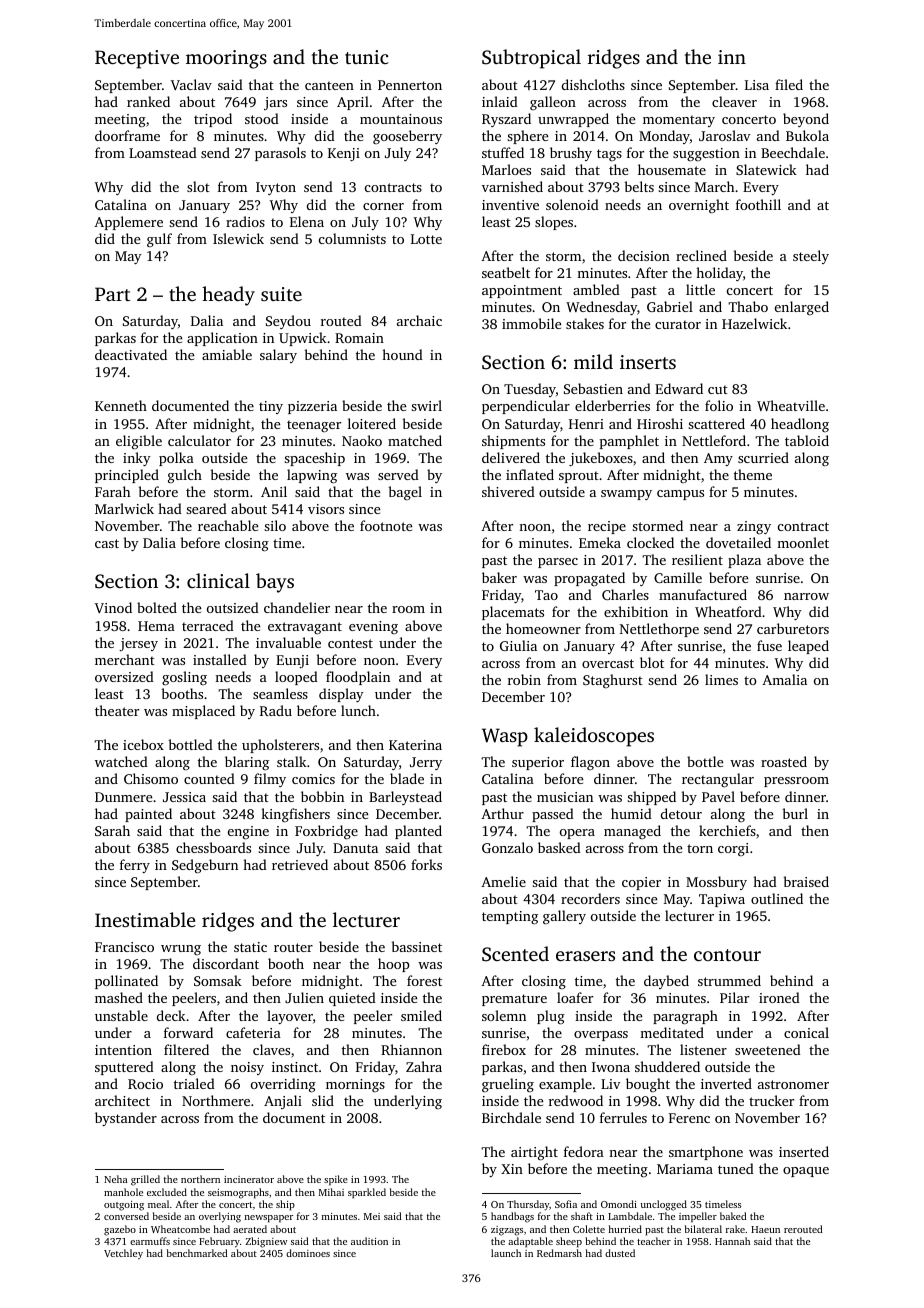 The height and width of the image is (1308, 924). What do you see at coordinates (171, 1015) in the image?
I see `deck` at bounding box center [171, 1015].
